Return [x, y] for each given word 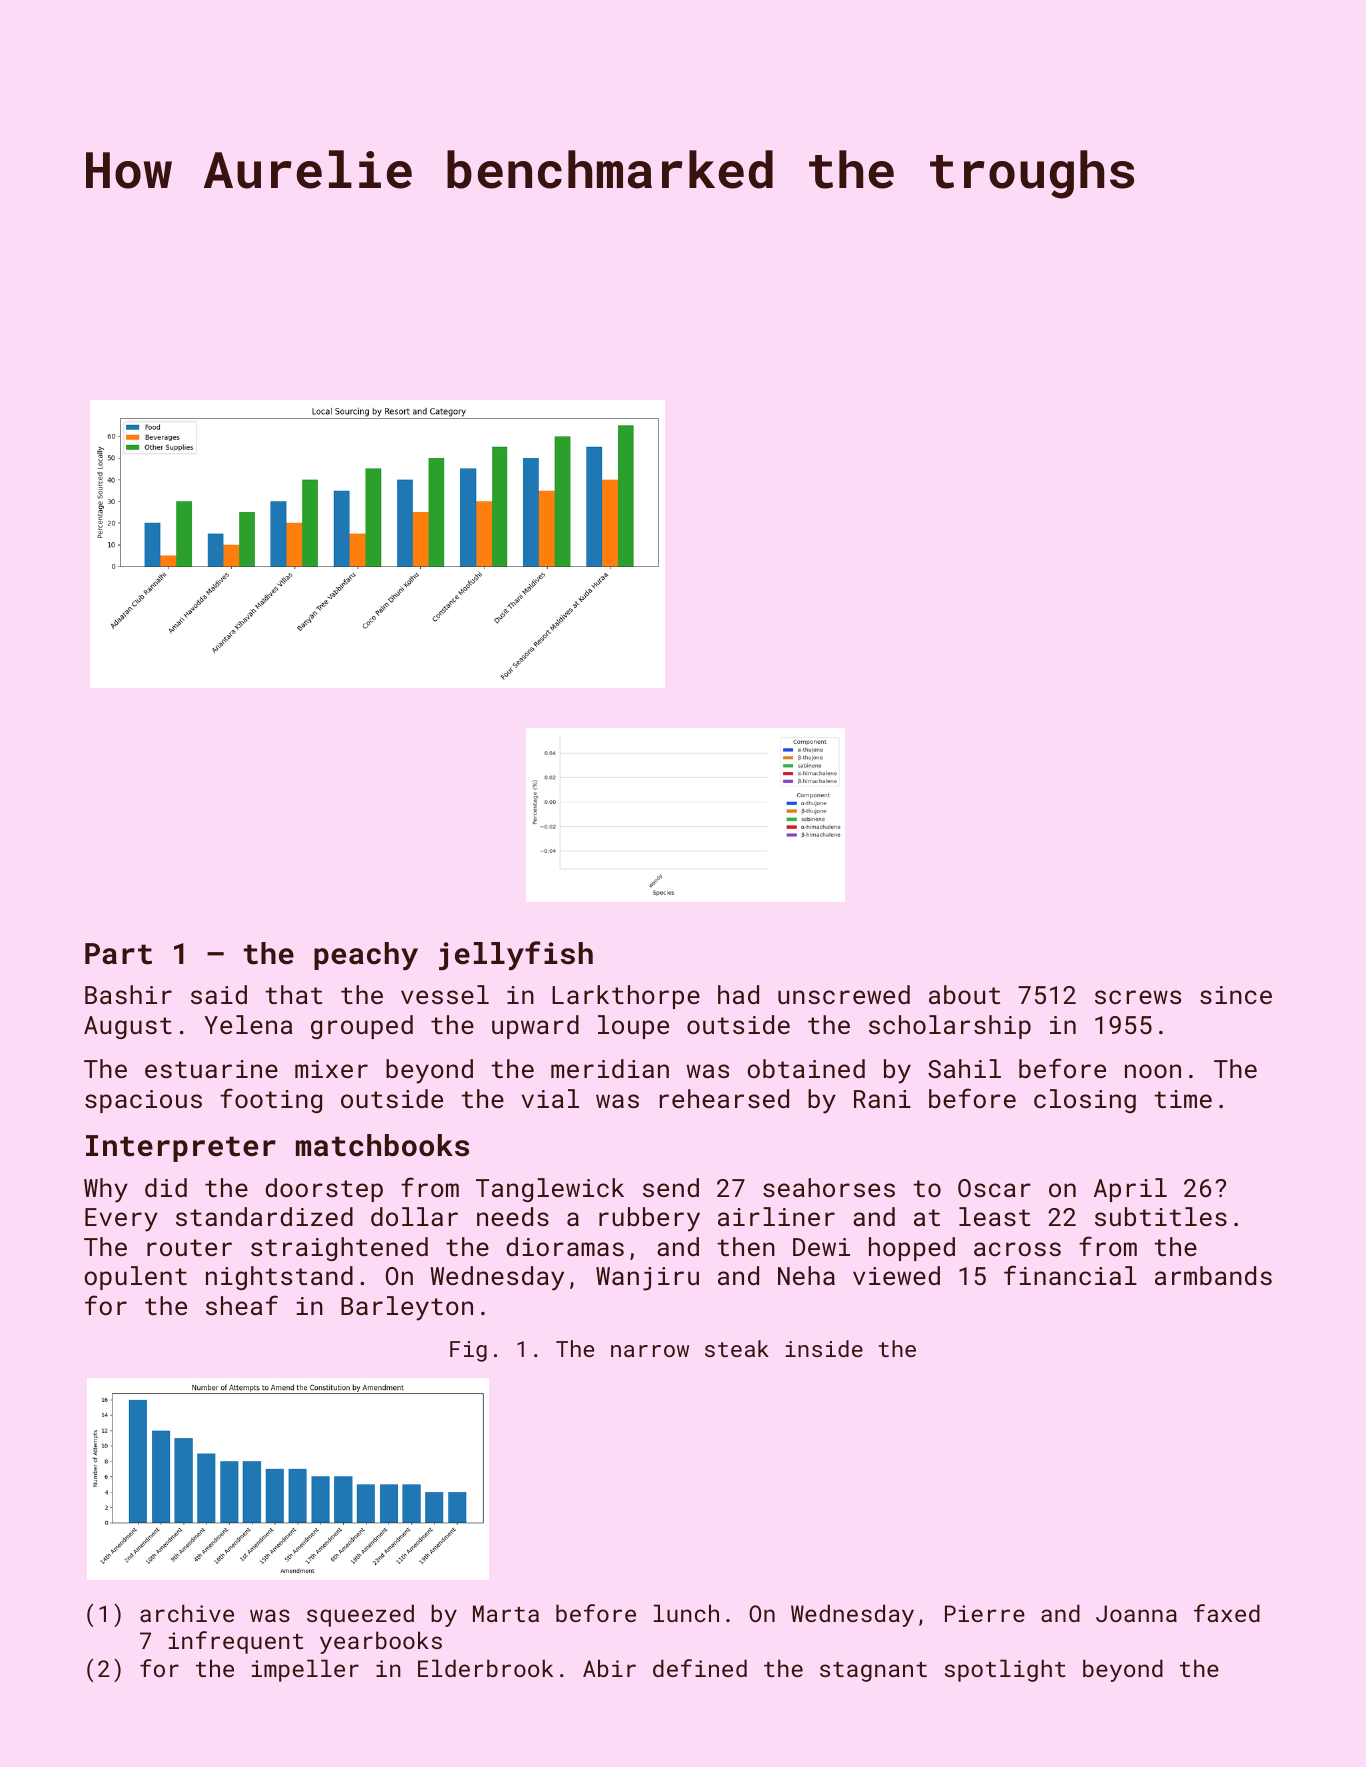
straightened [339, 1249]
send [671, 1187]
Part [118, 954]
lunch [686, 1613]
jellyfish [516, 956]
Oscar [994, 1188]
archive [187, 1613]
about [964, 994]
